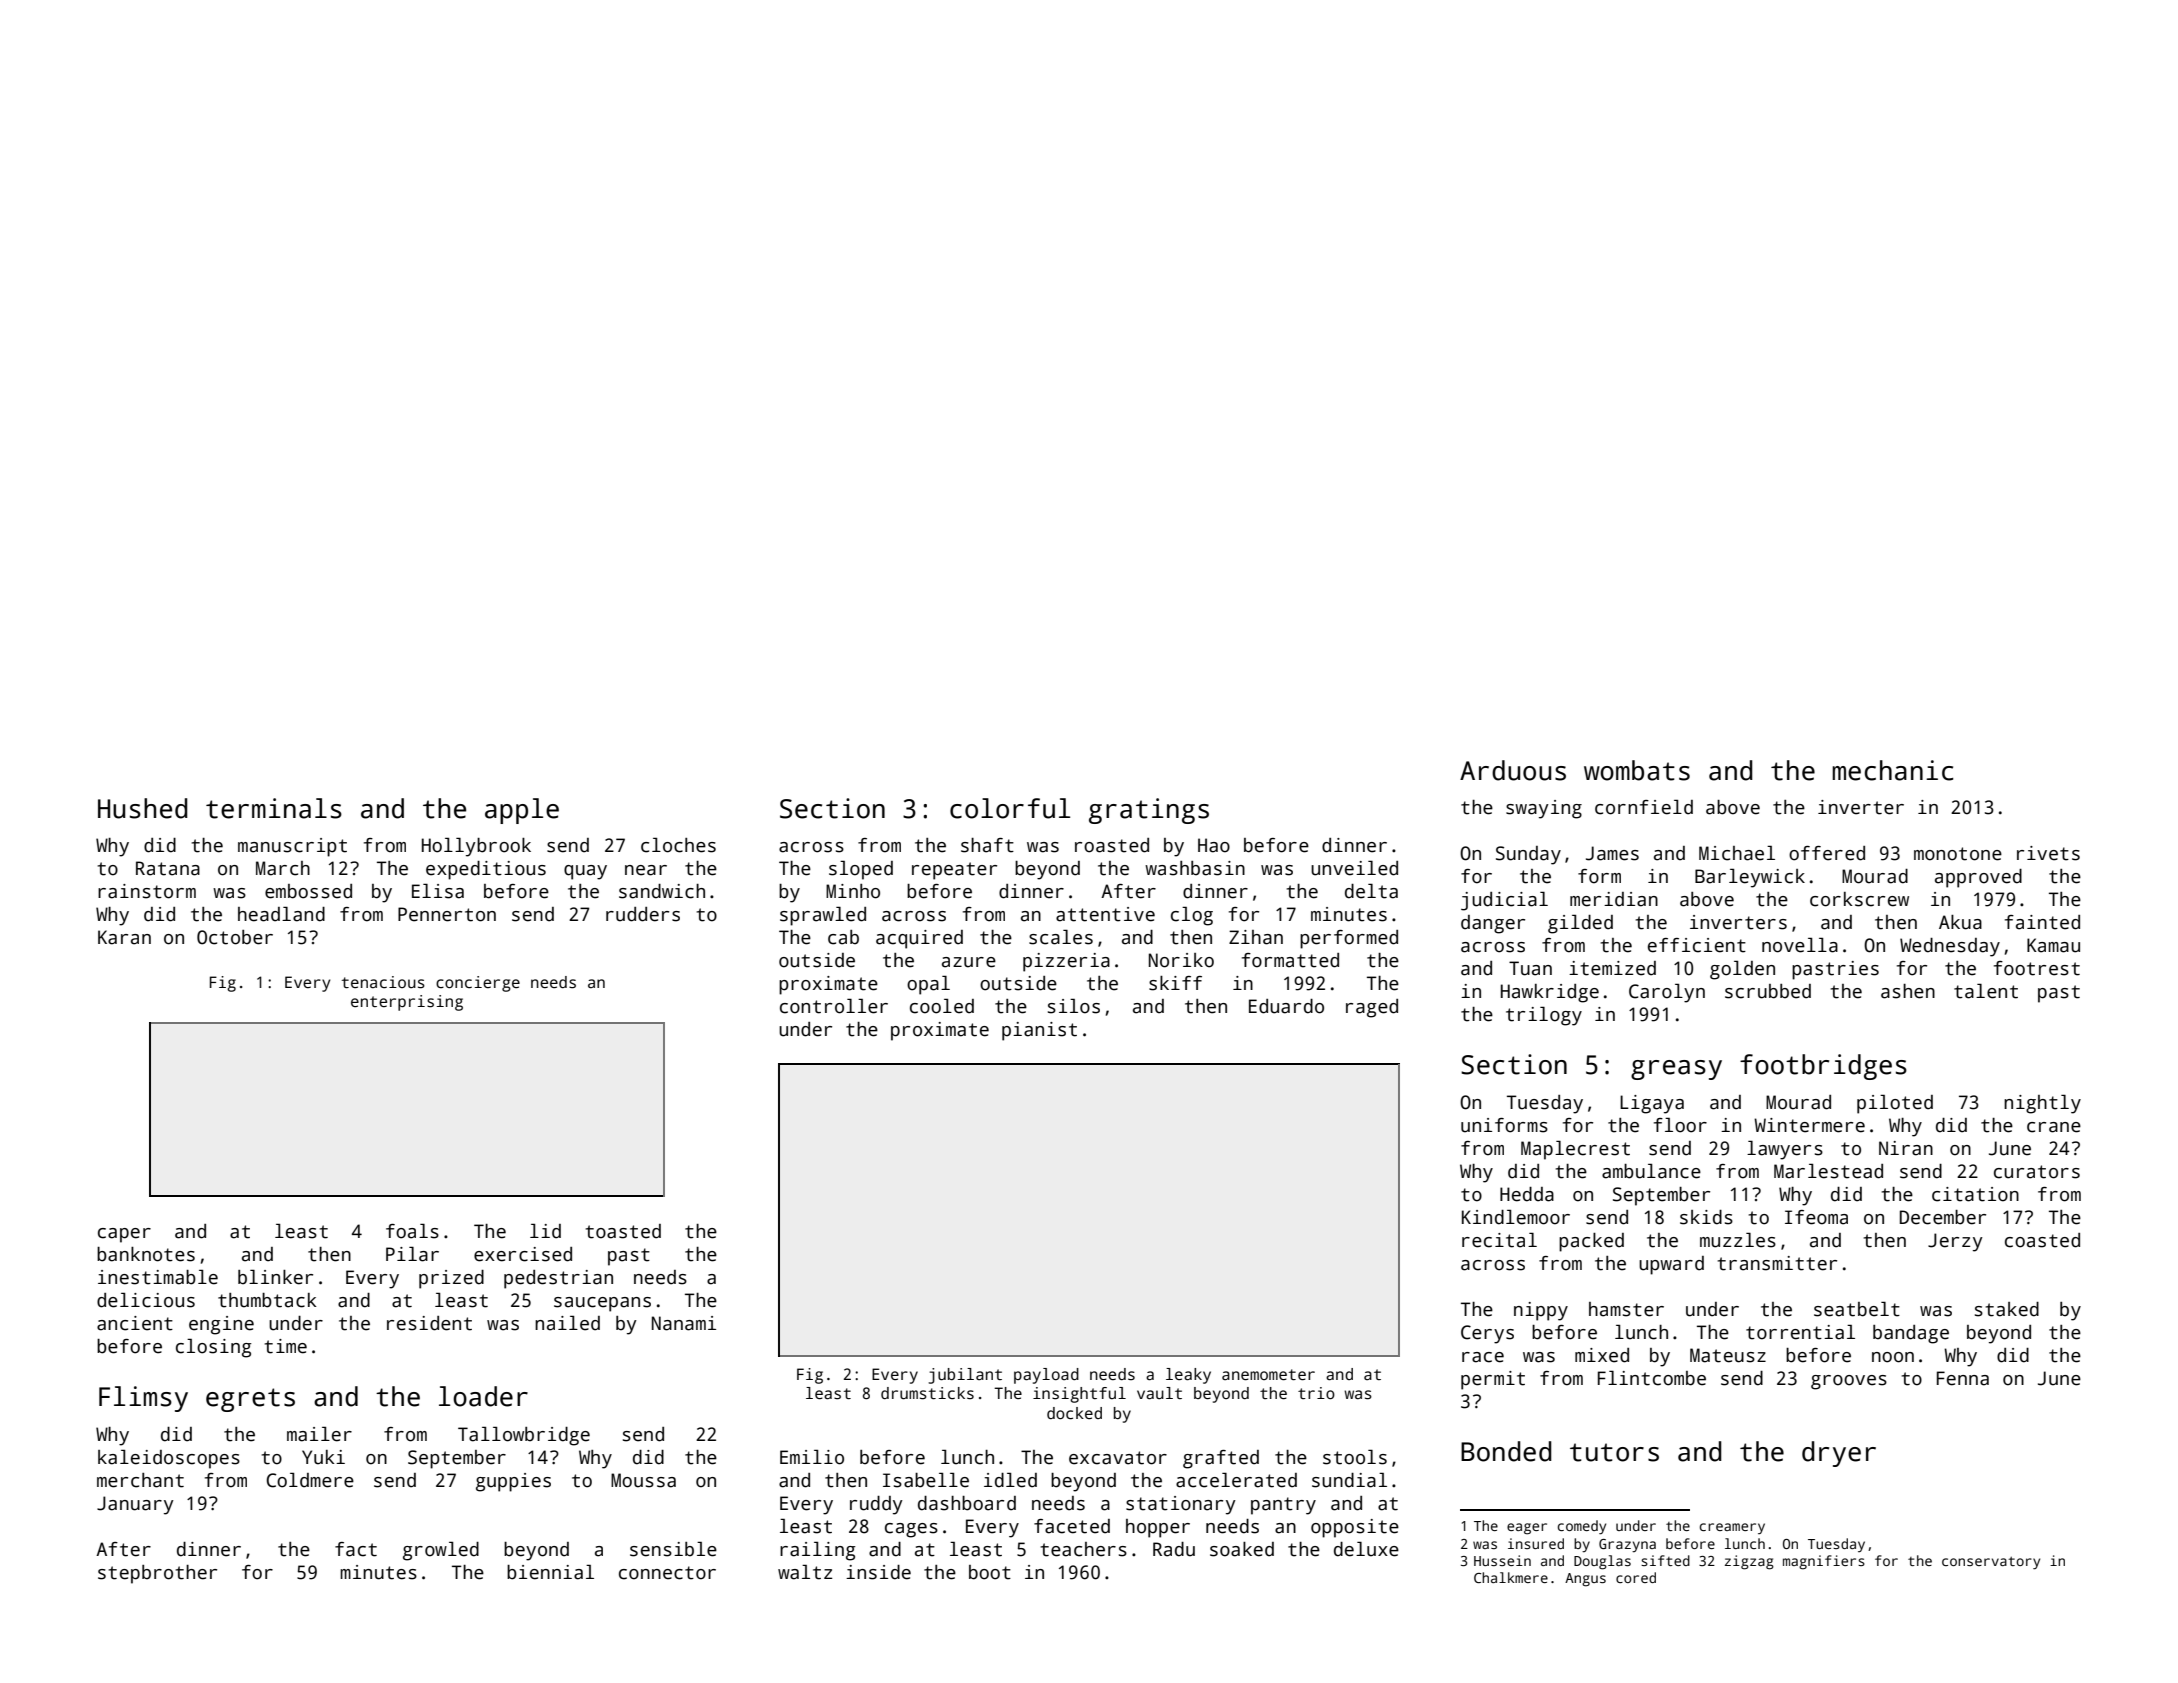  I want to click on dryer, so click(1839, 1454).
